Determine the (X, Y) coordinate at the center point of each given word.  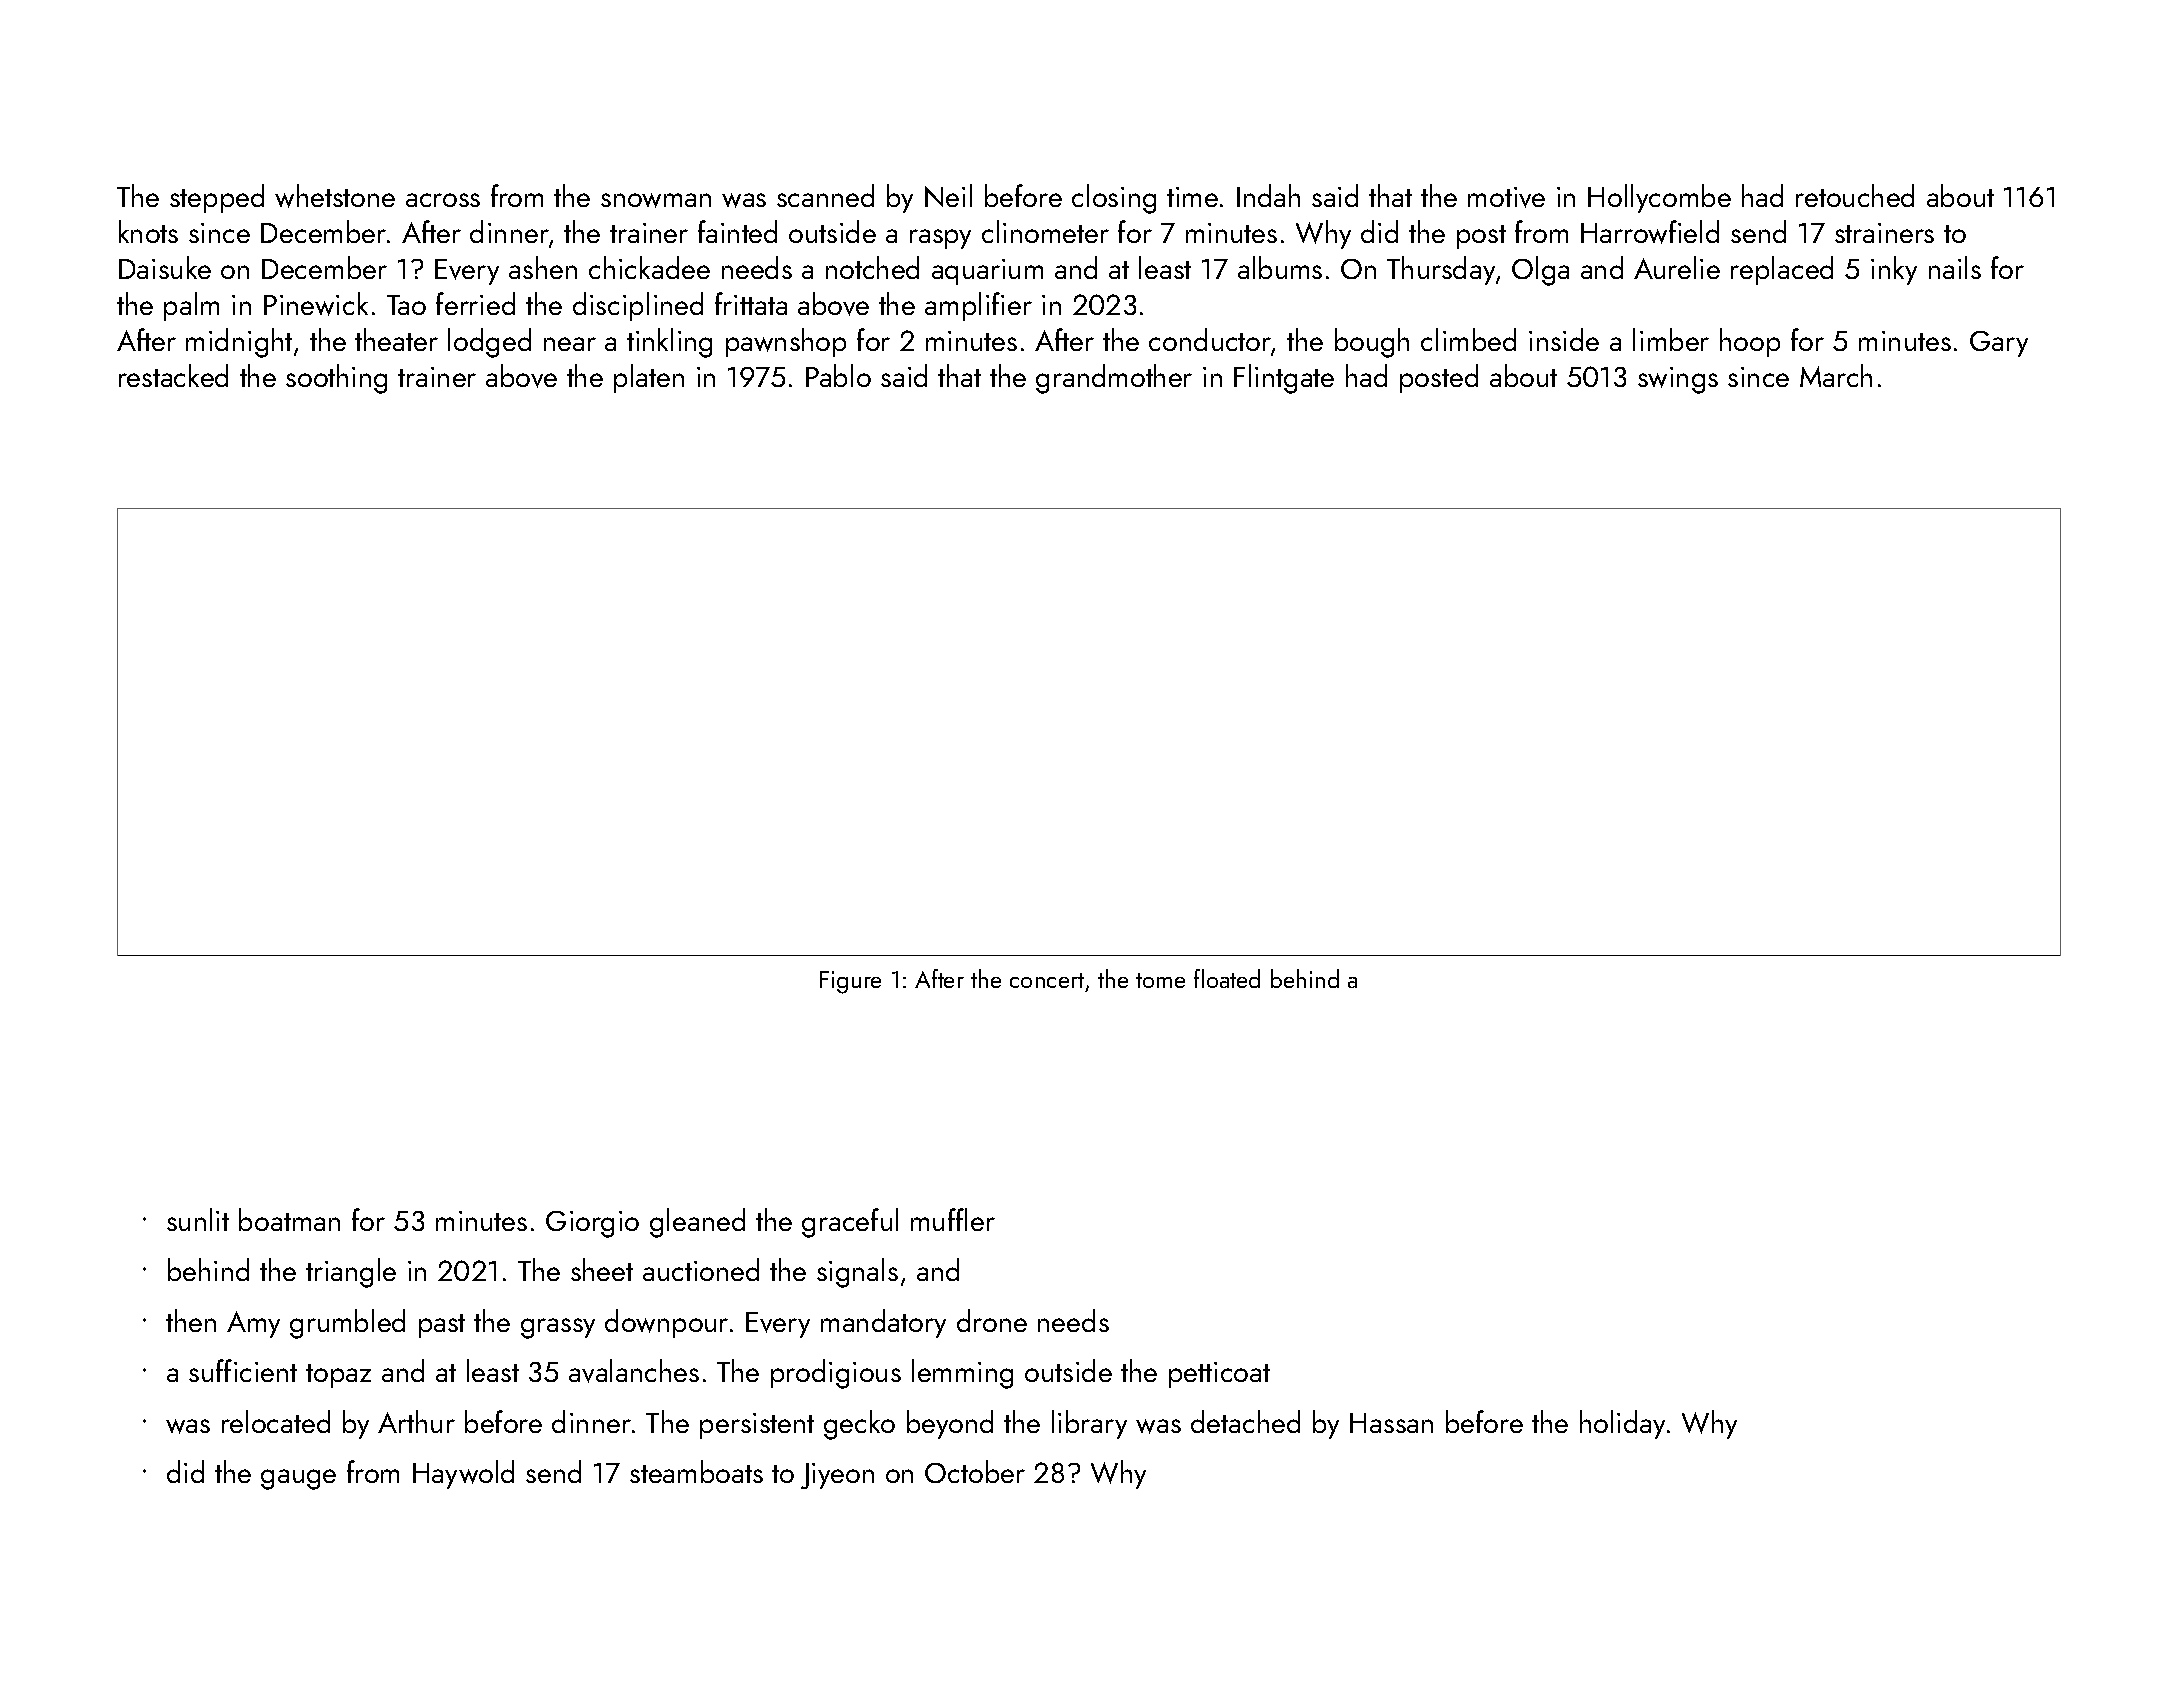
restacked (173, 375)
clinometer (1045, 231)
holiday (1622, 1424)
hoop (1750, 342)
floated (1227, 978)
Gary (1999, 344)
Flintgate (1284, 379)
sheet (602, 1269)
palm (191, 306)
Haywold (463, 1474)
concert (1047, 980)
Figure (850, 982)
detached (1245, 1421)
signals (857, 1273)
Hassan (1391, 1423)
